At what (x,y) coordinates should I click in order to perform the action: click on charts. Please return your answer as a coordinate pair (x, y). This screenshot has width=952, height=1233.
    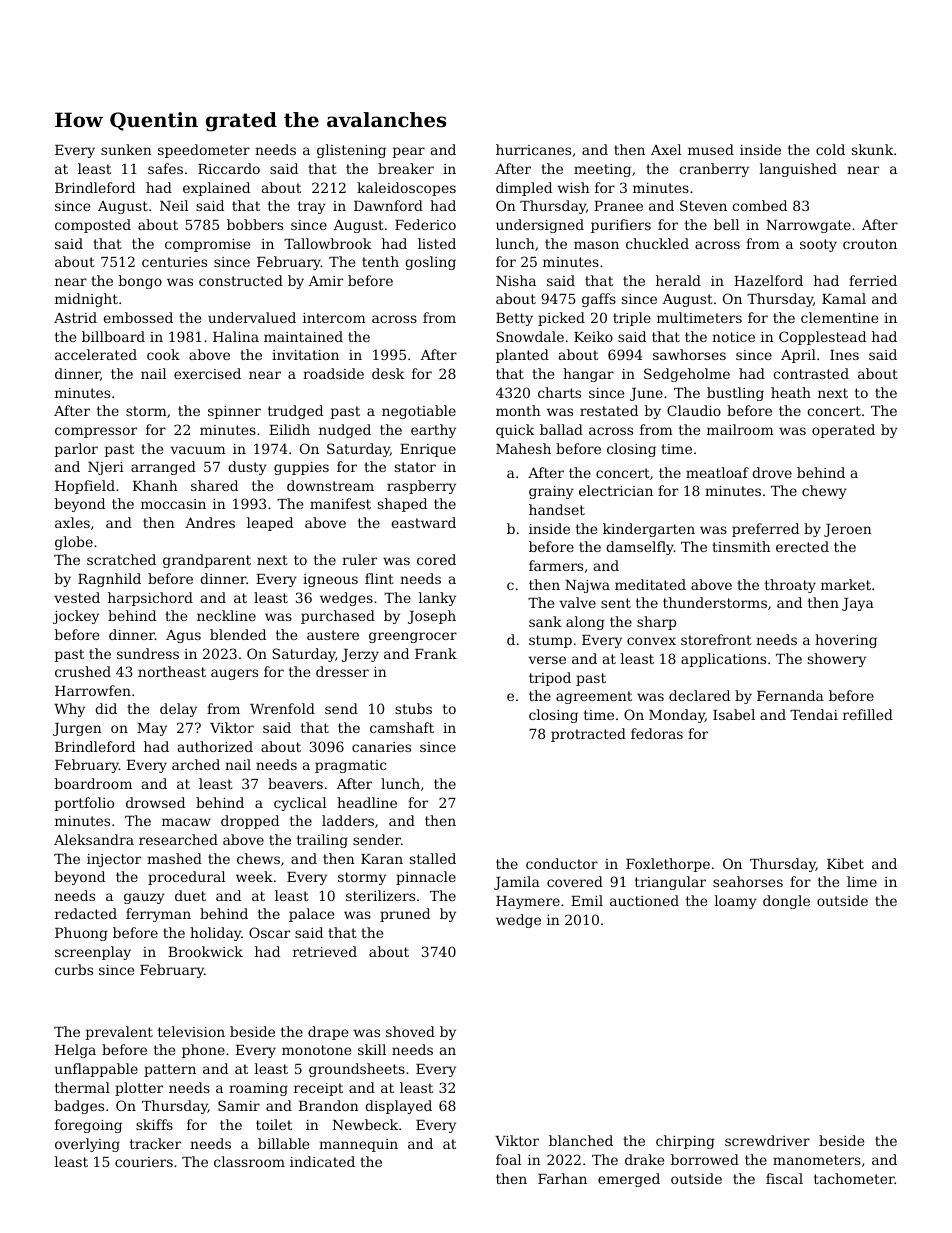
    Looking at the image, I should click on (559, 392).
